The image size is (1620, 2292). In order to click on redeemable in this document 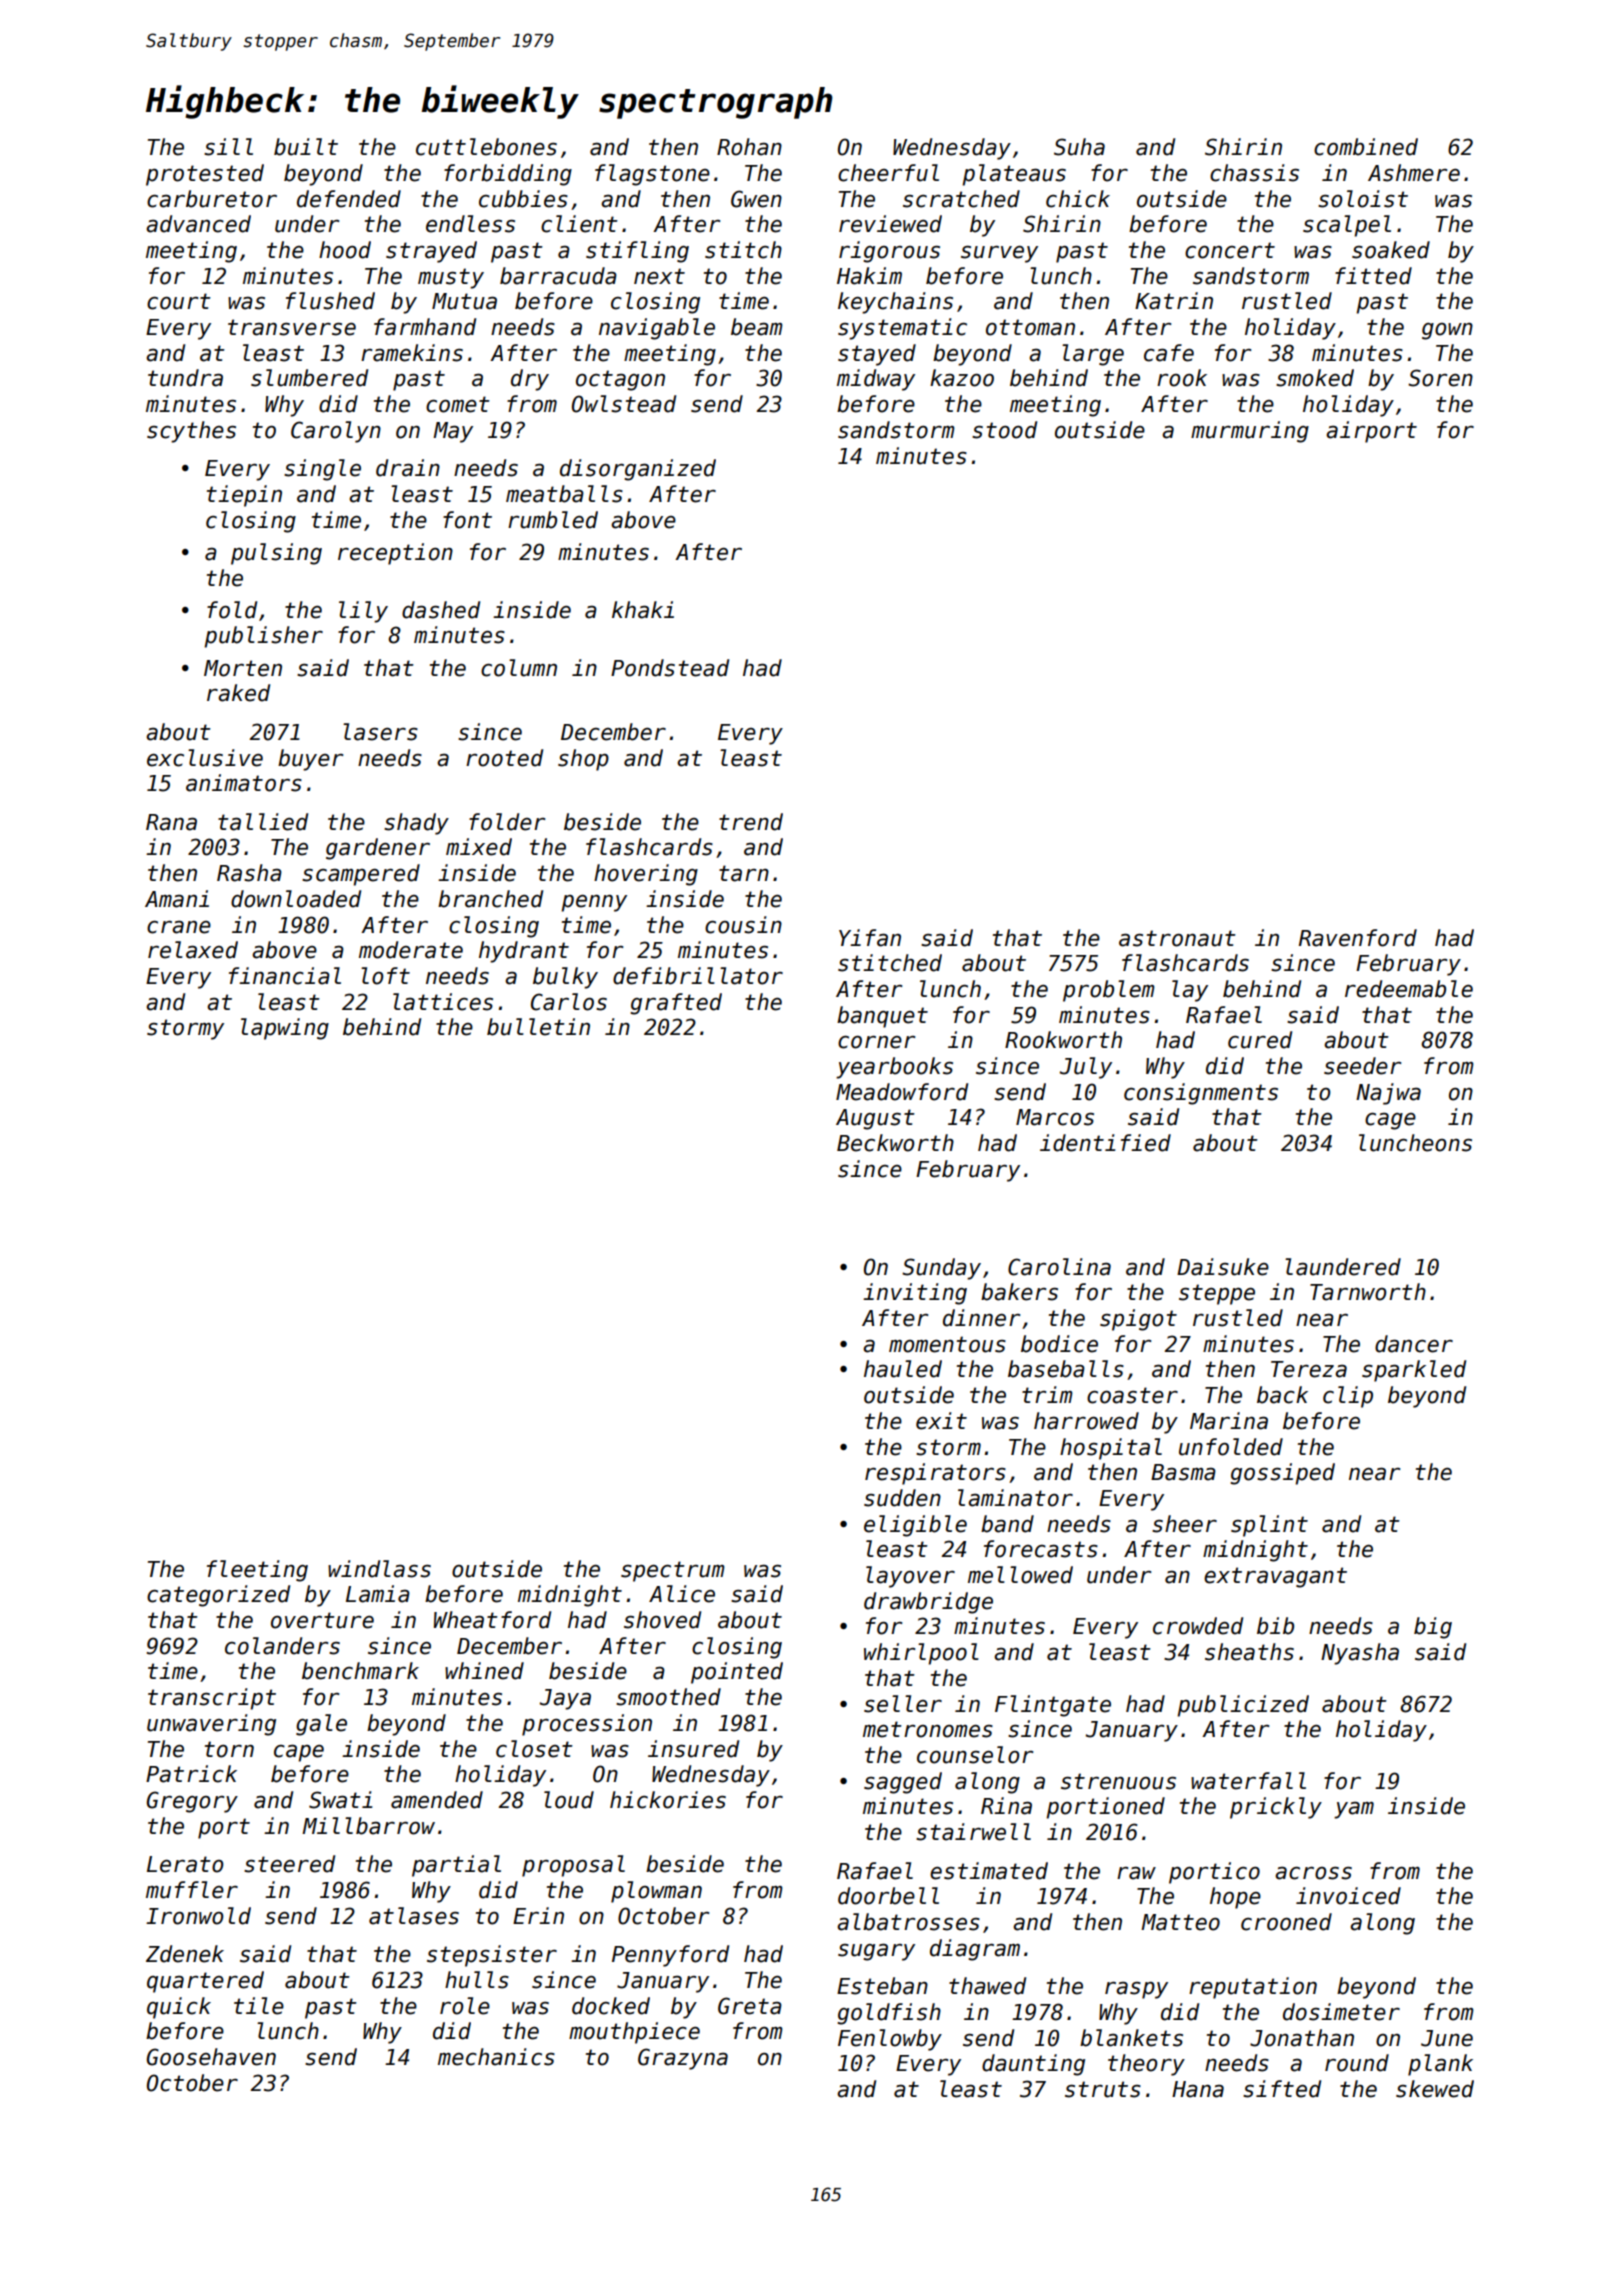, I will do `click(1409, 989)`.
